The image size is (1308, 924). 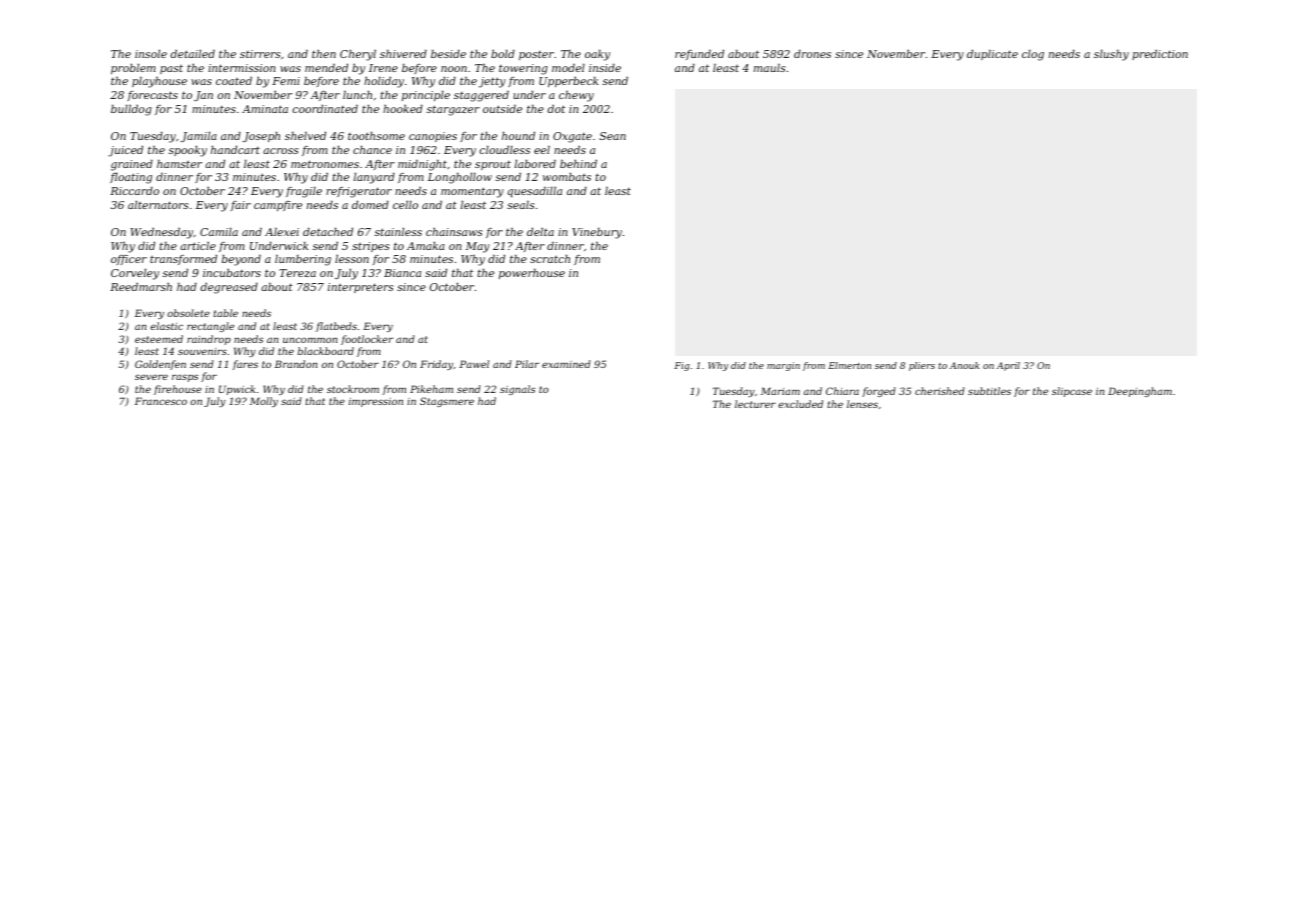 I want to click on lesson, so click(x=352, y=259).
